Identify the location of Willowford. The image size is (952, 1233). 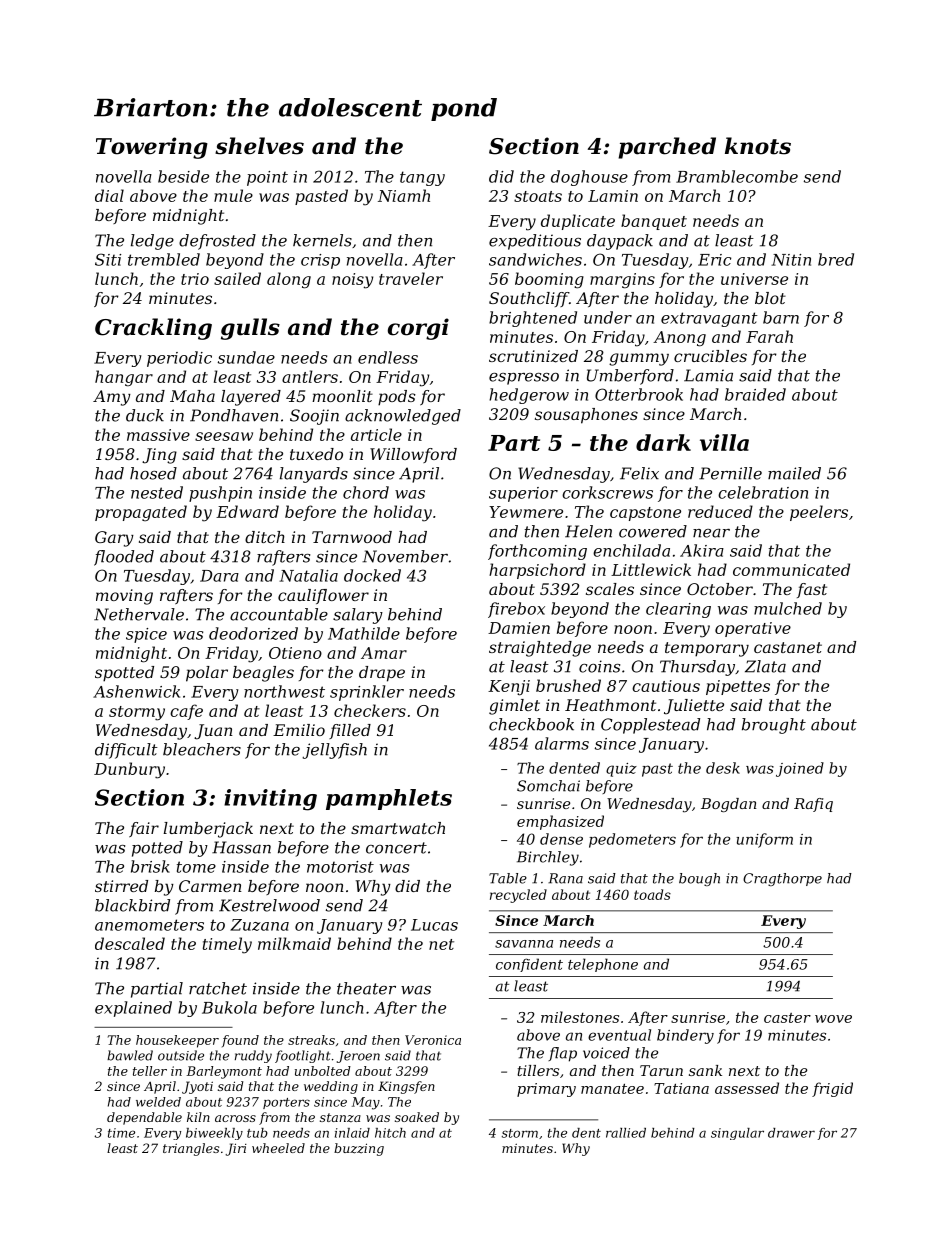
(413, 455).
